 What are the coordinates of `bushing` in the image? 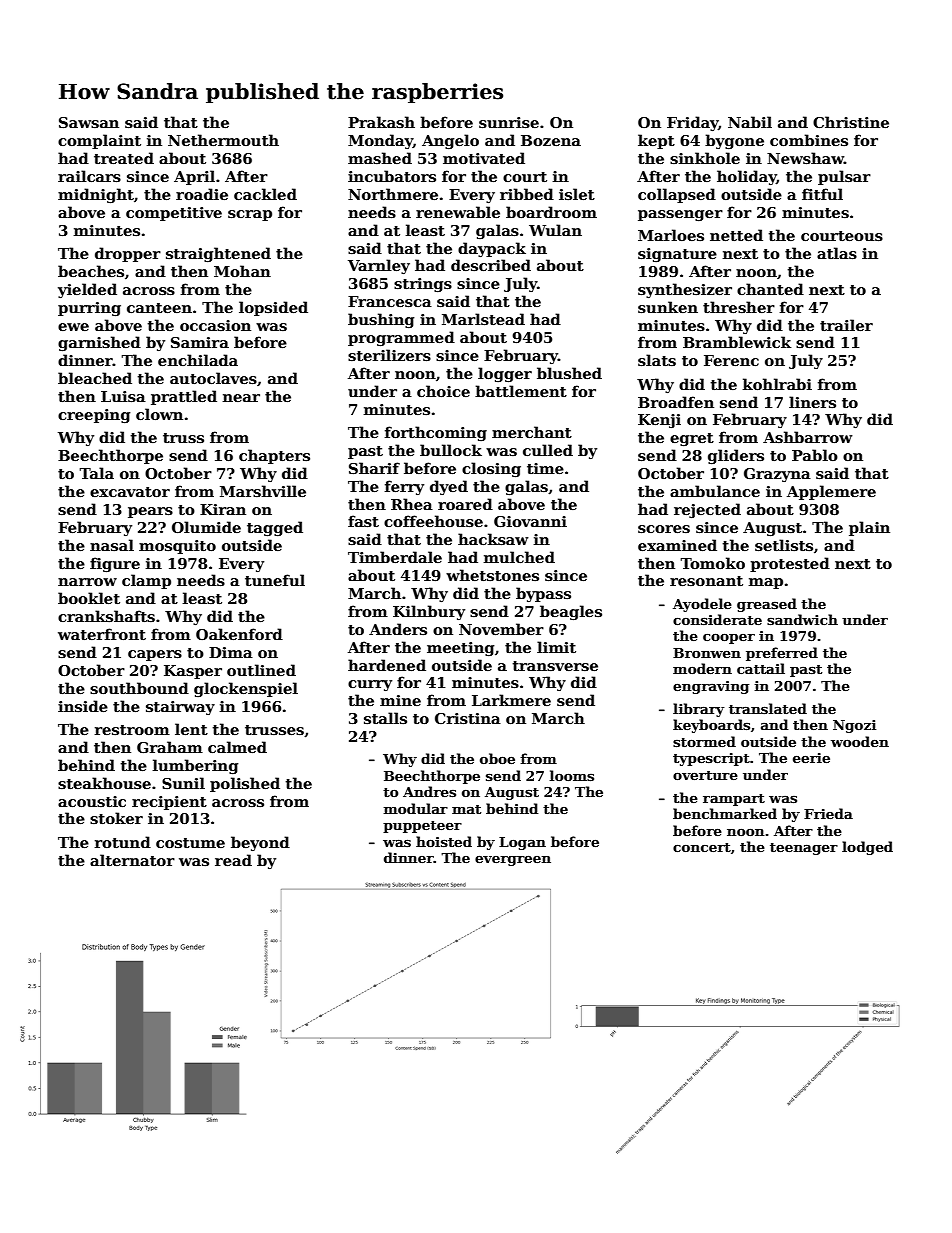 It's located at (381, 320).
